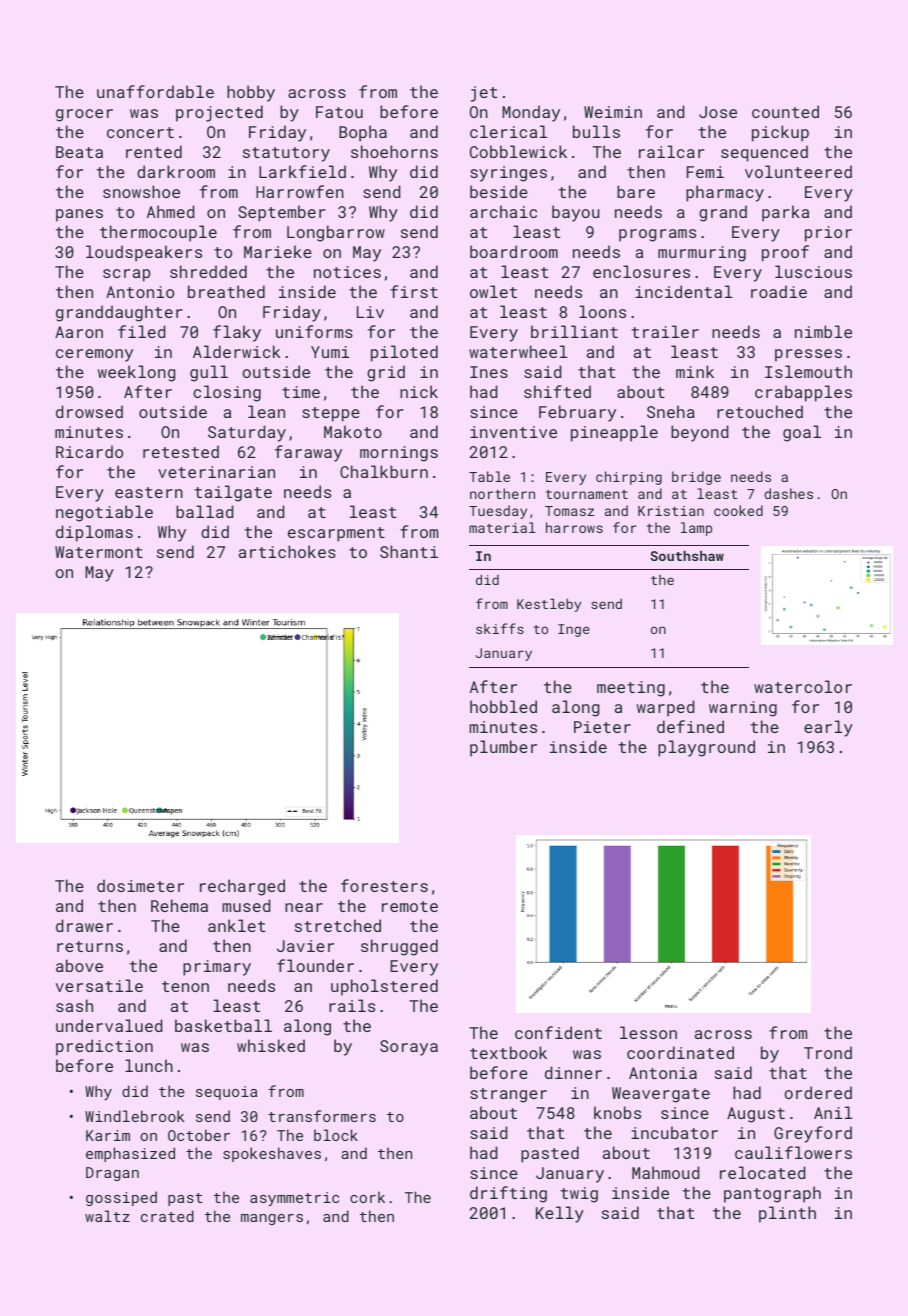 This screenshot has width=908, height=1316. I want to click on jet, so click(484, 94).
